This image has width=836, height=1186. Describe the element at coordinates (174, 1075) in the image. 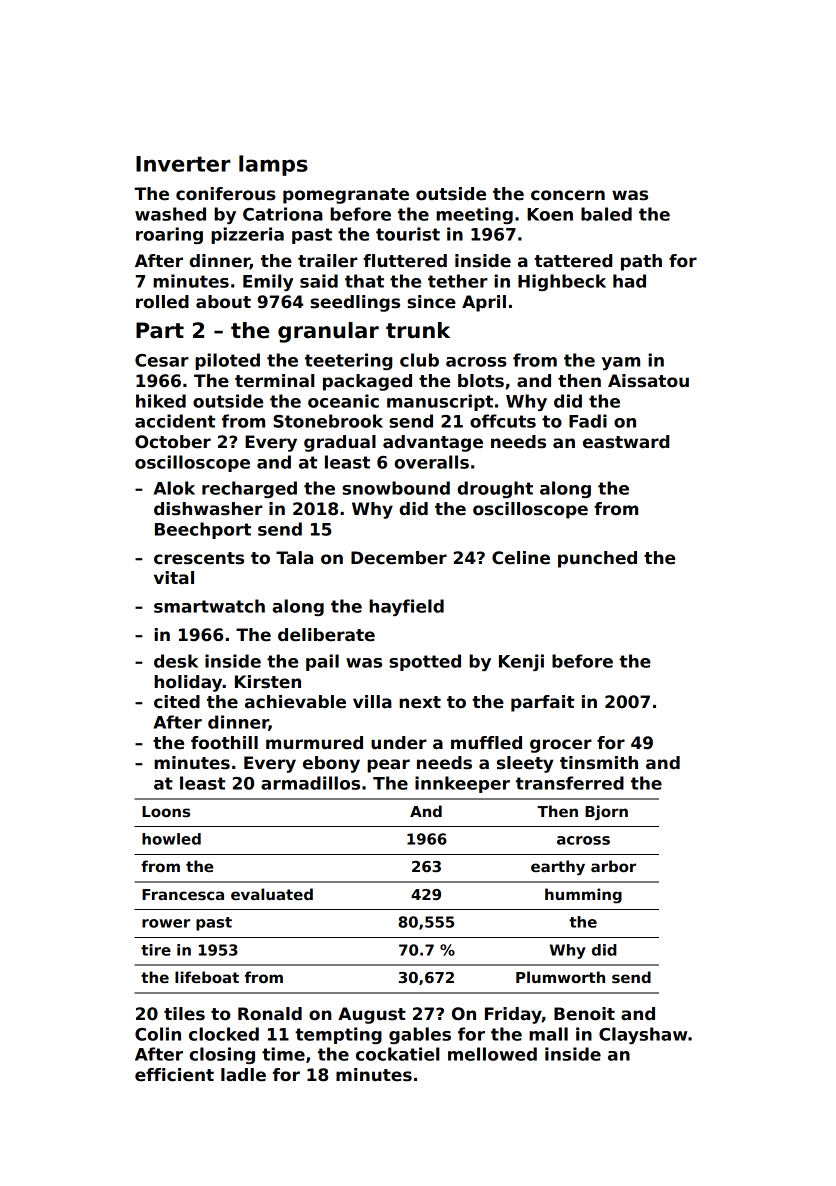

I see `efficient` at that location.
